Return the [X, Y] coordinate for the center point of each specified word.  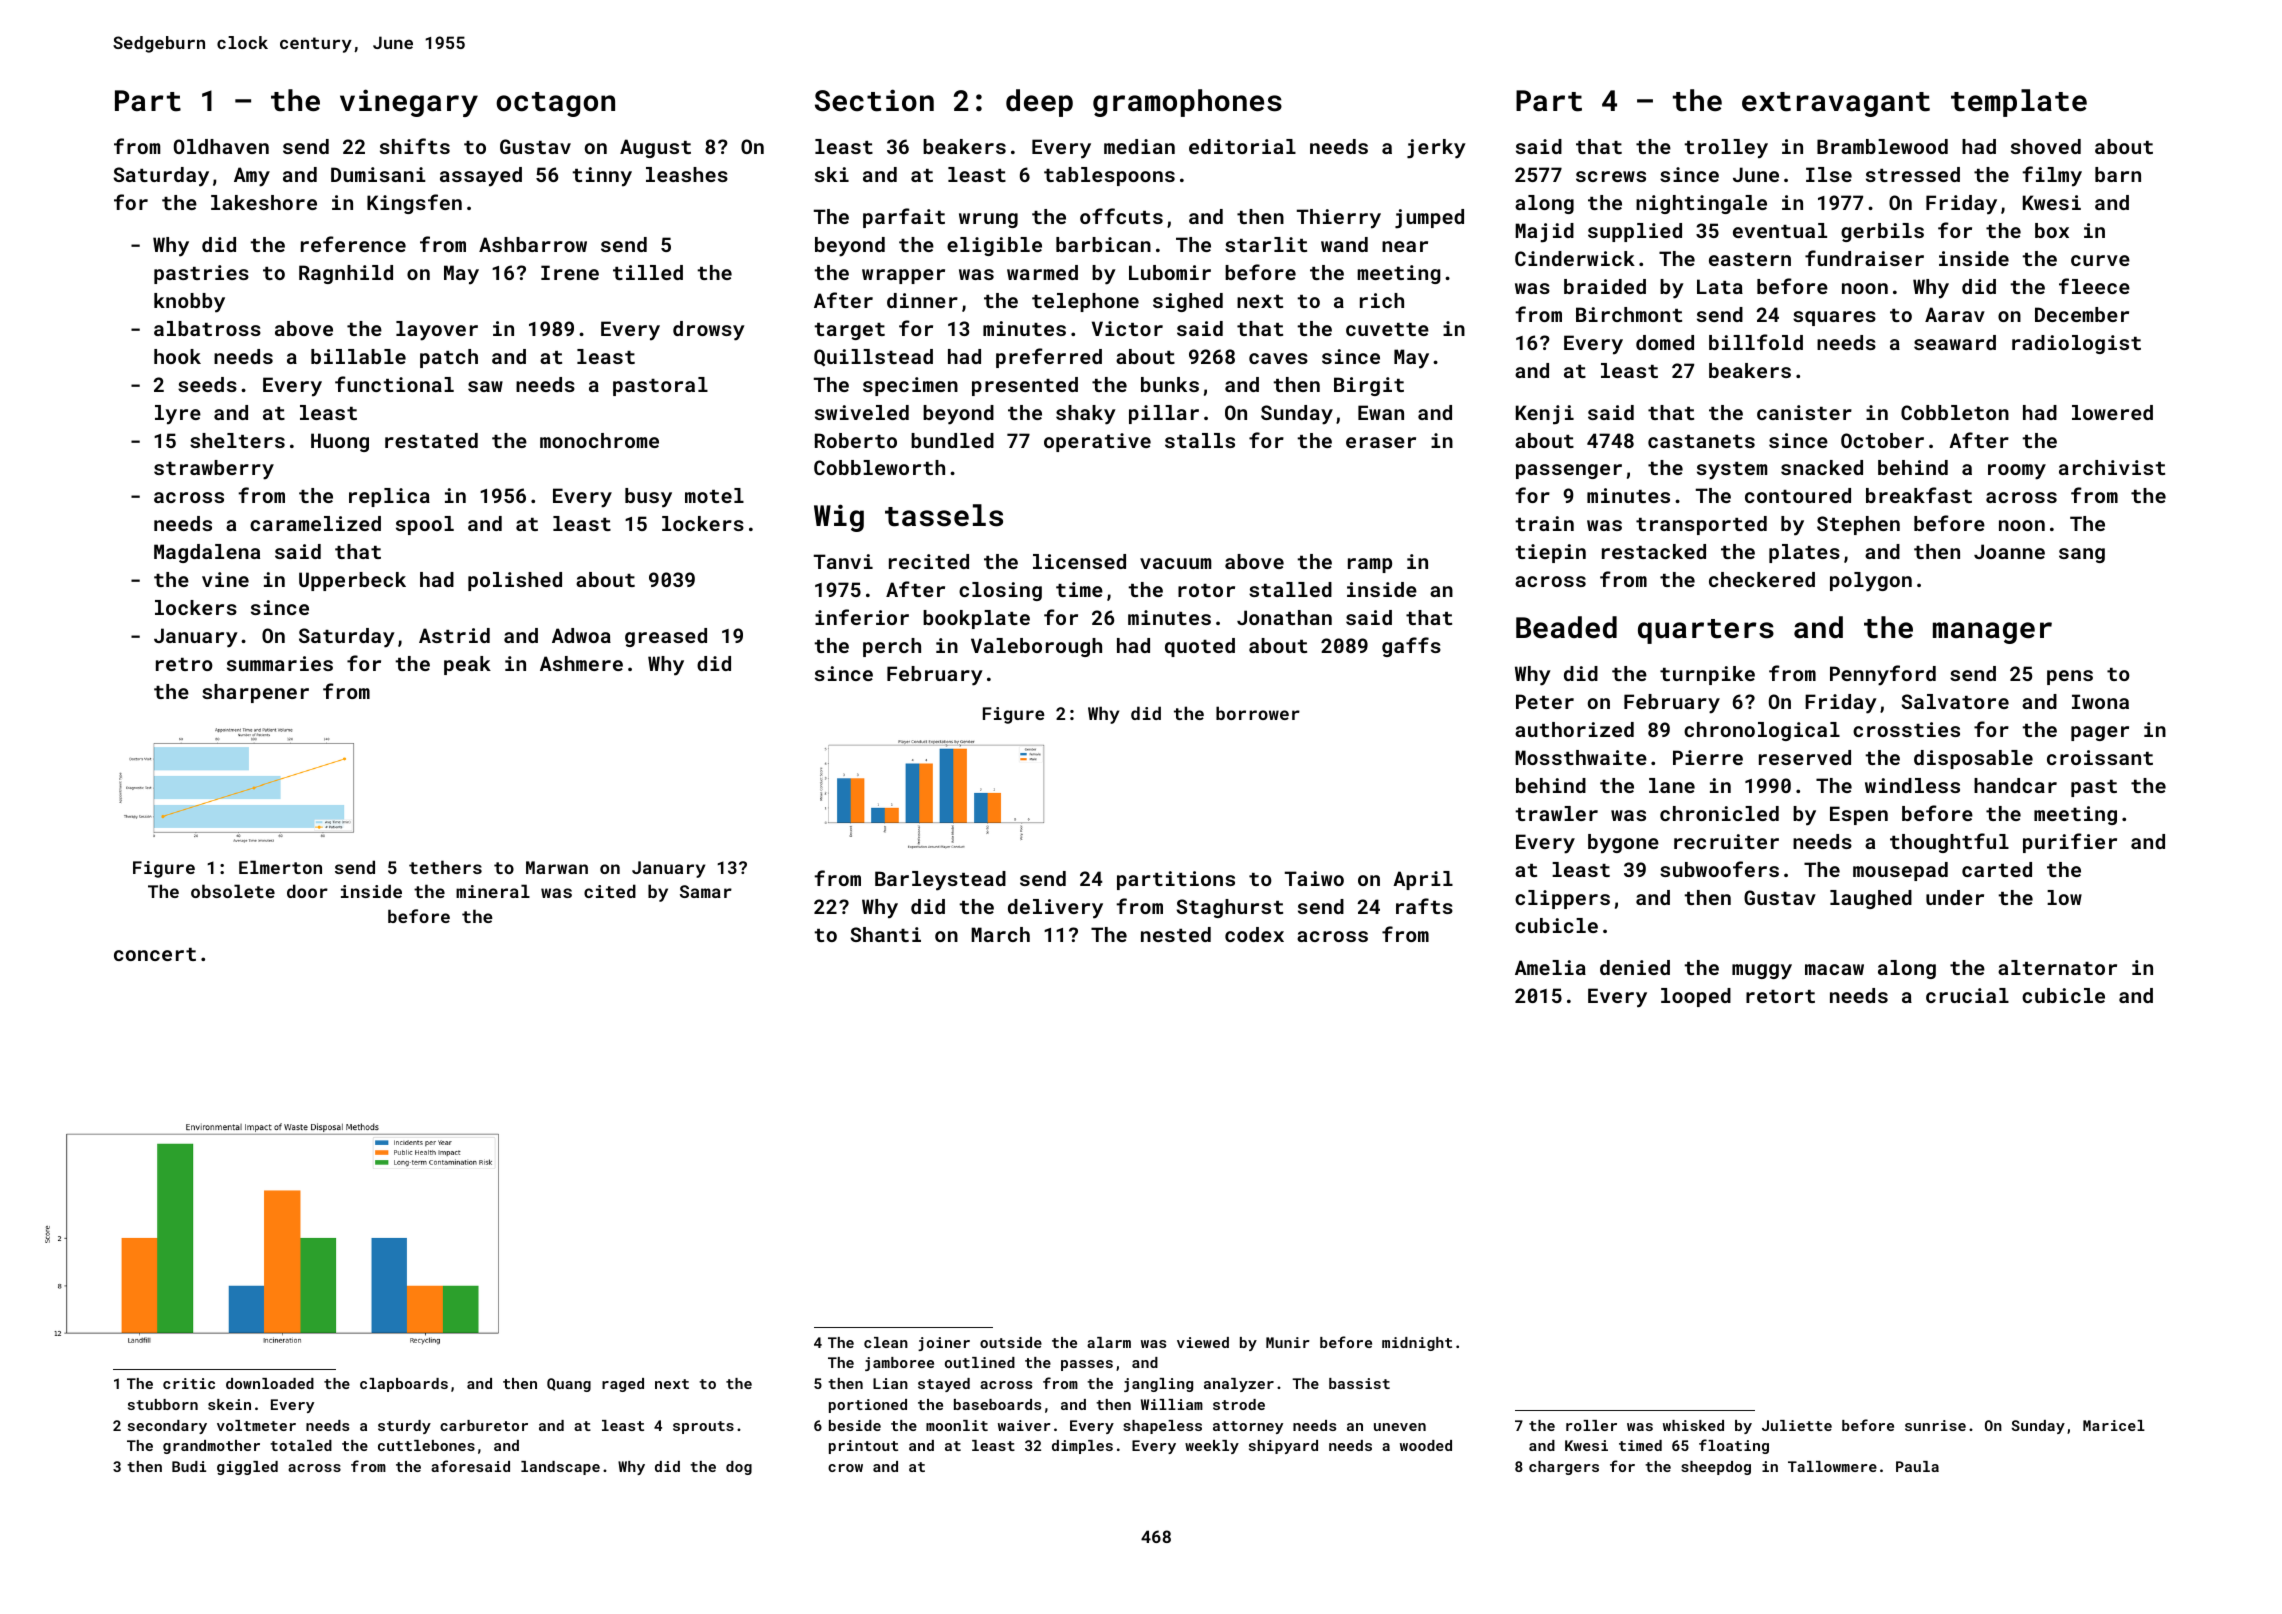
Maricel [2114, 1425]
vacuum [1175, 563]
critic [189, 1383]
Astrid [454, 635]
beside [855, 1425]
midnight [1417, 1344]
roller [1591, 1425]
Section [874, 100]
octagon [555, 104]
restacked [1654, 551]
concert [155, 954]
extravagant [1836, 104]
